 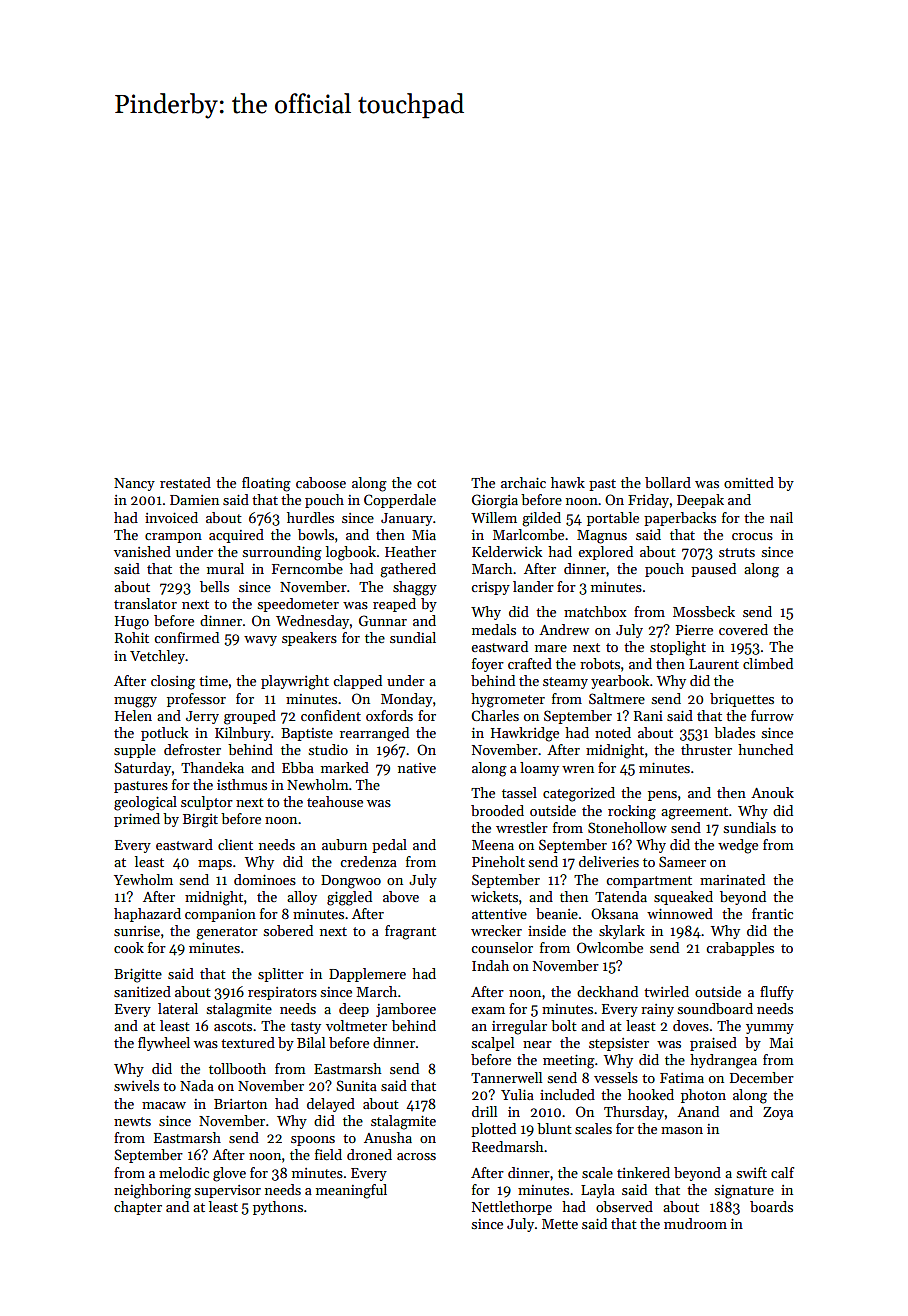 What do you see at coordinates (648, 716) in the screenshot?
I see `Rani` at bounding box center [648, 716].
